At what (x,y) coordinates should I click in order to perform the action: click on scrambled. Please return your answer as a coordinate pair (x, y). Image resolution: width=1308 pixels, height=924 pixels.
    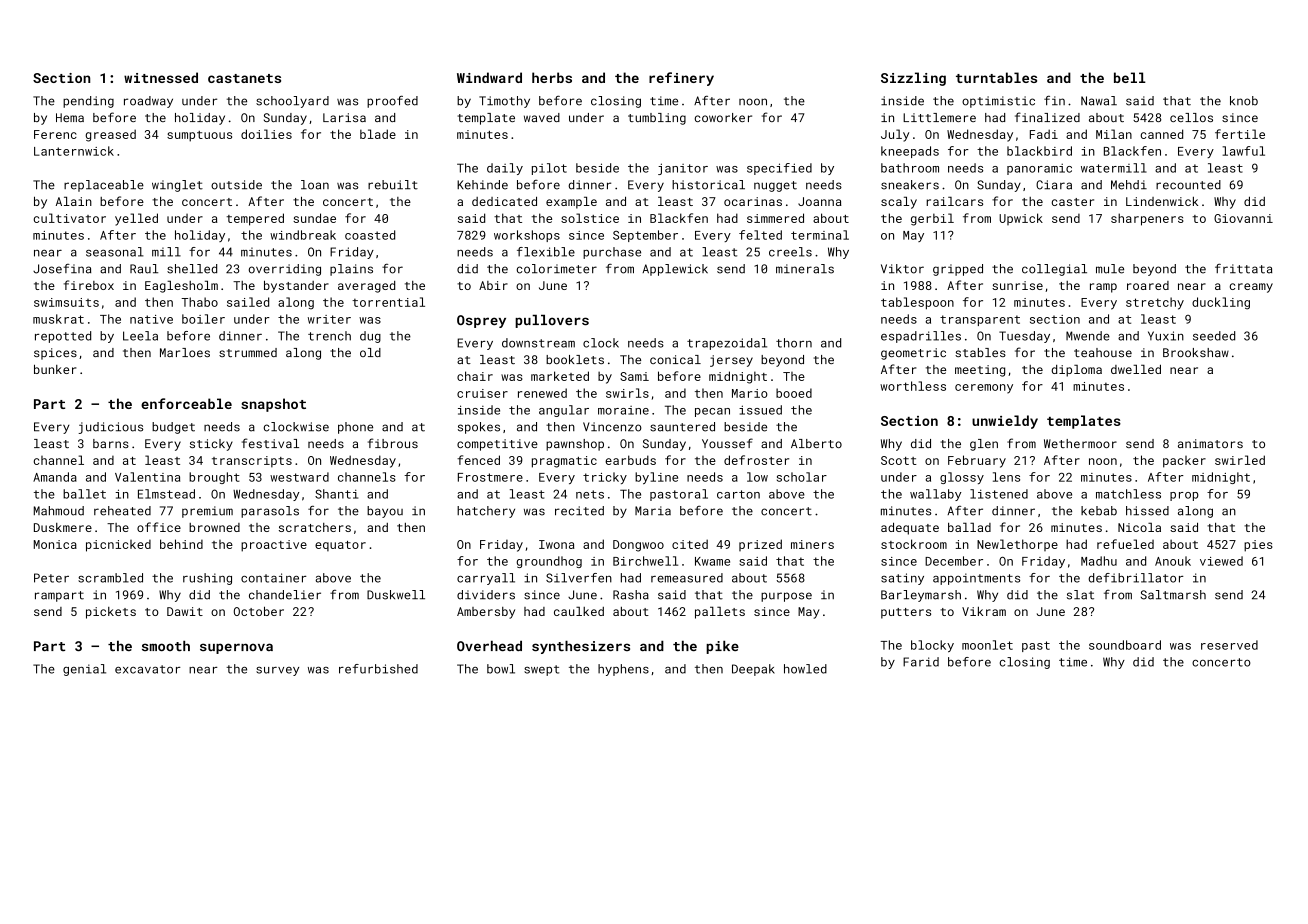
    Looking at the image, I should click on (110, 578).
